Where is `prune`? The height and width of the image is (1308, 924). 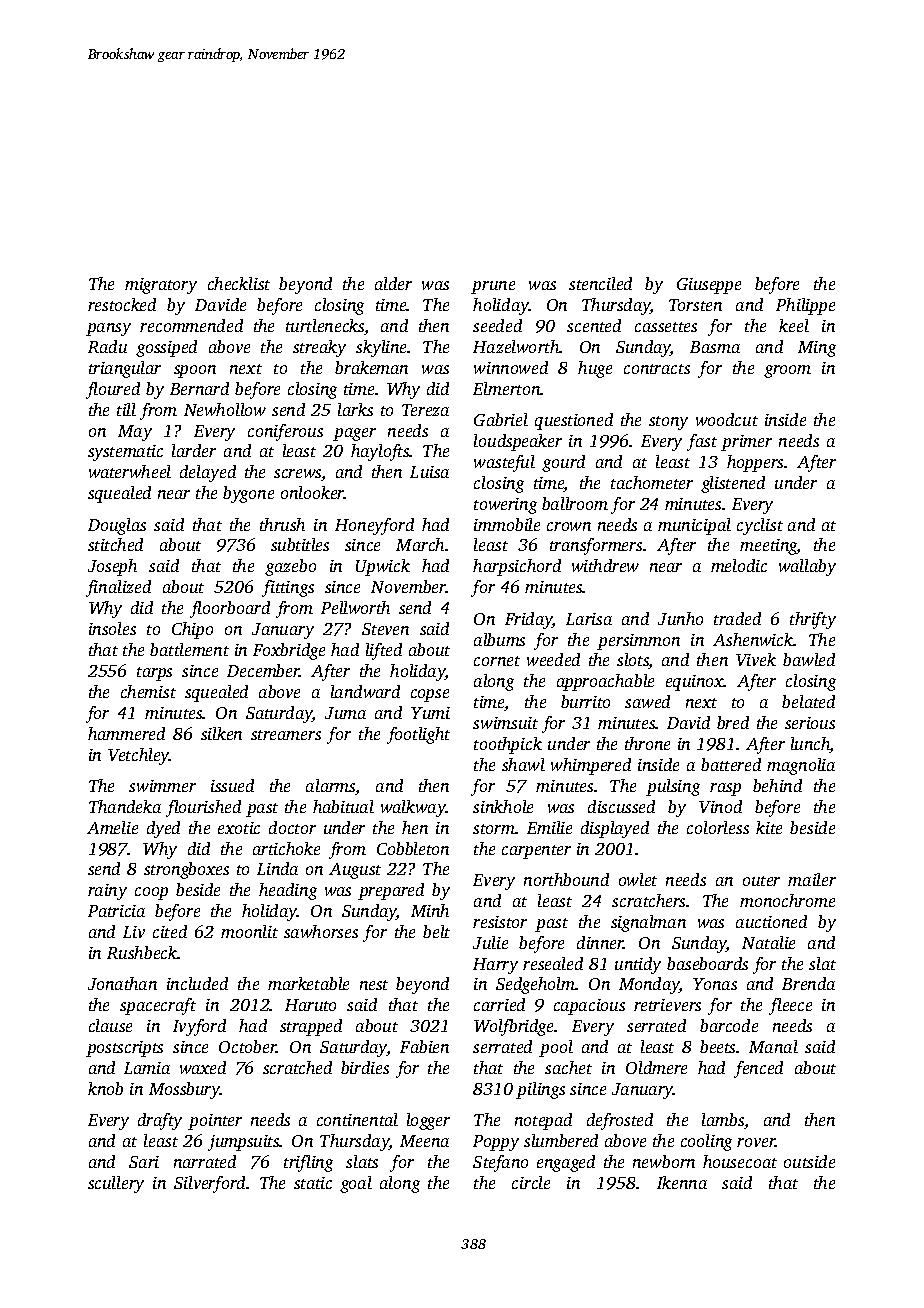 prune is located at coordinates (493, 287).
